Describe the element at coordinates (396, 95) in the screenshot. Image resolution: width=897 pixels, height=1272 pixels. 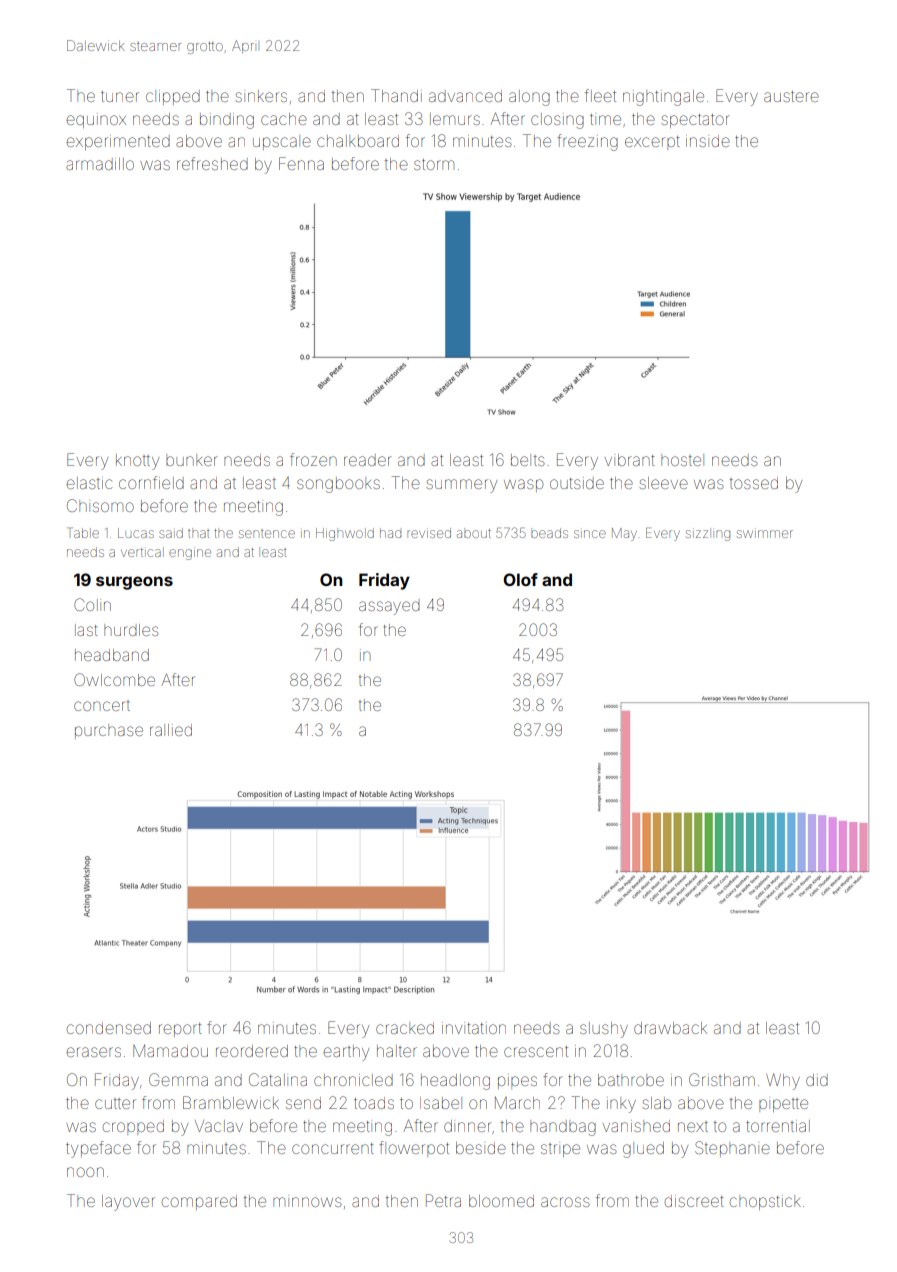
I see `Thandi` at that location.
